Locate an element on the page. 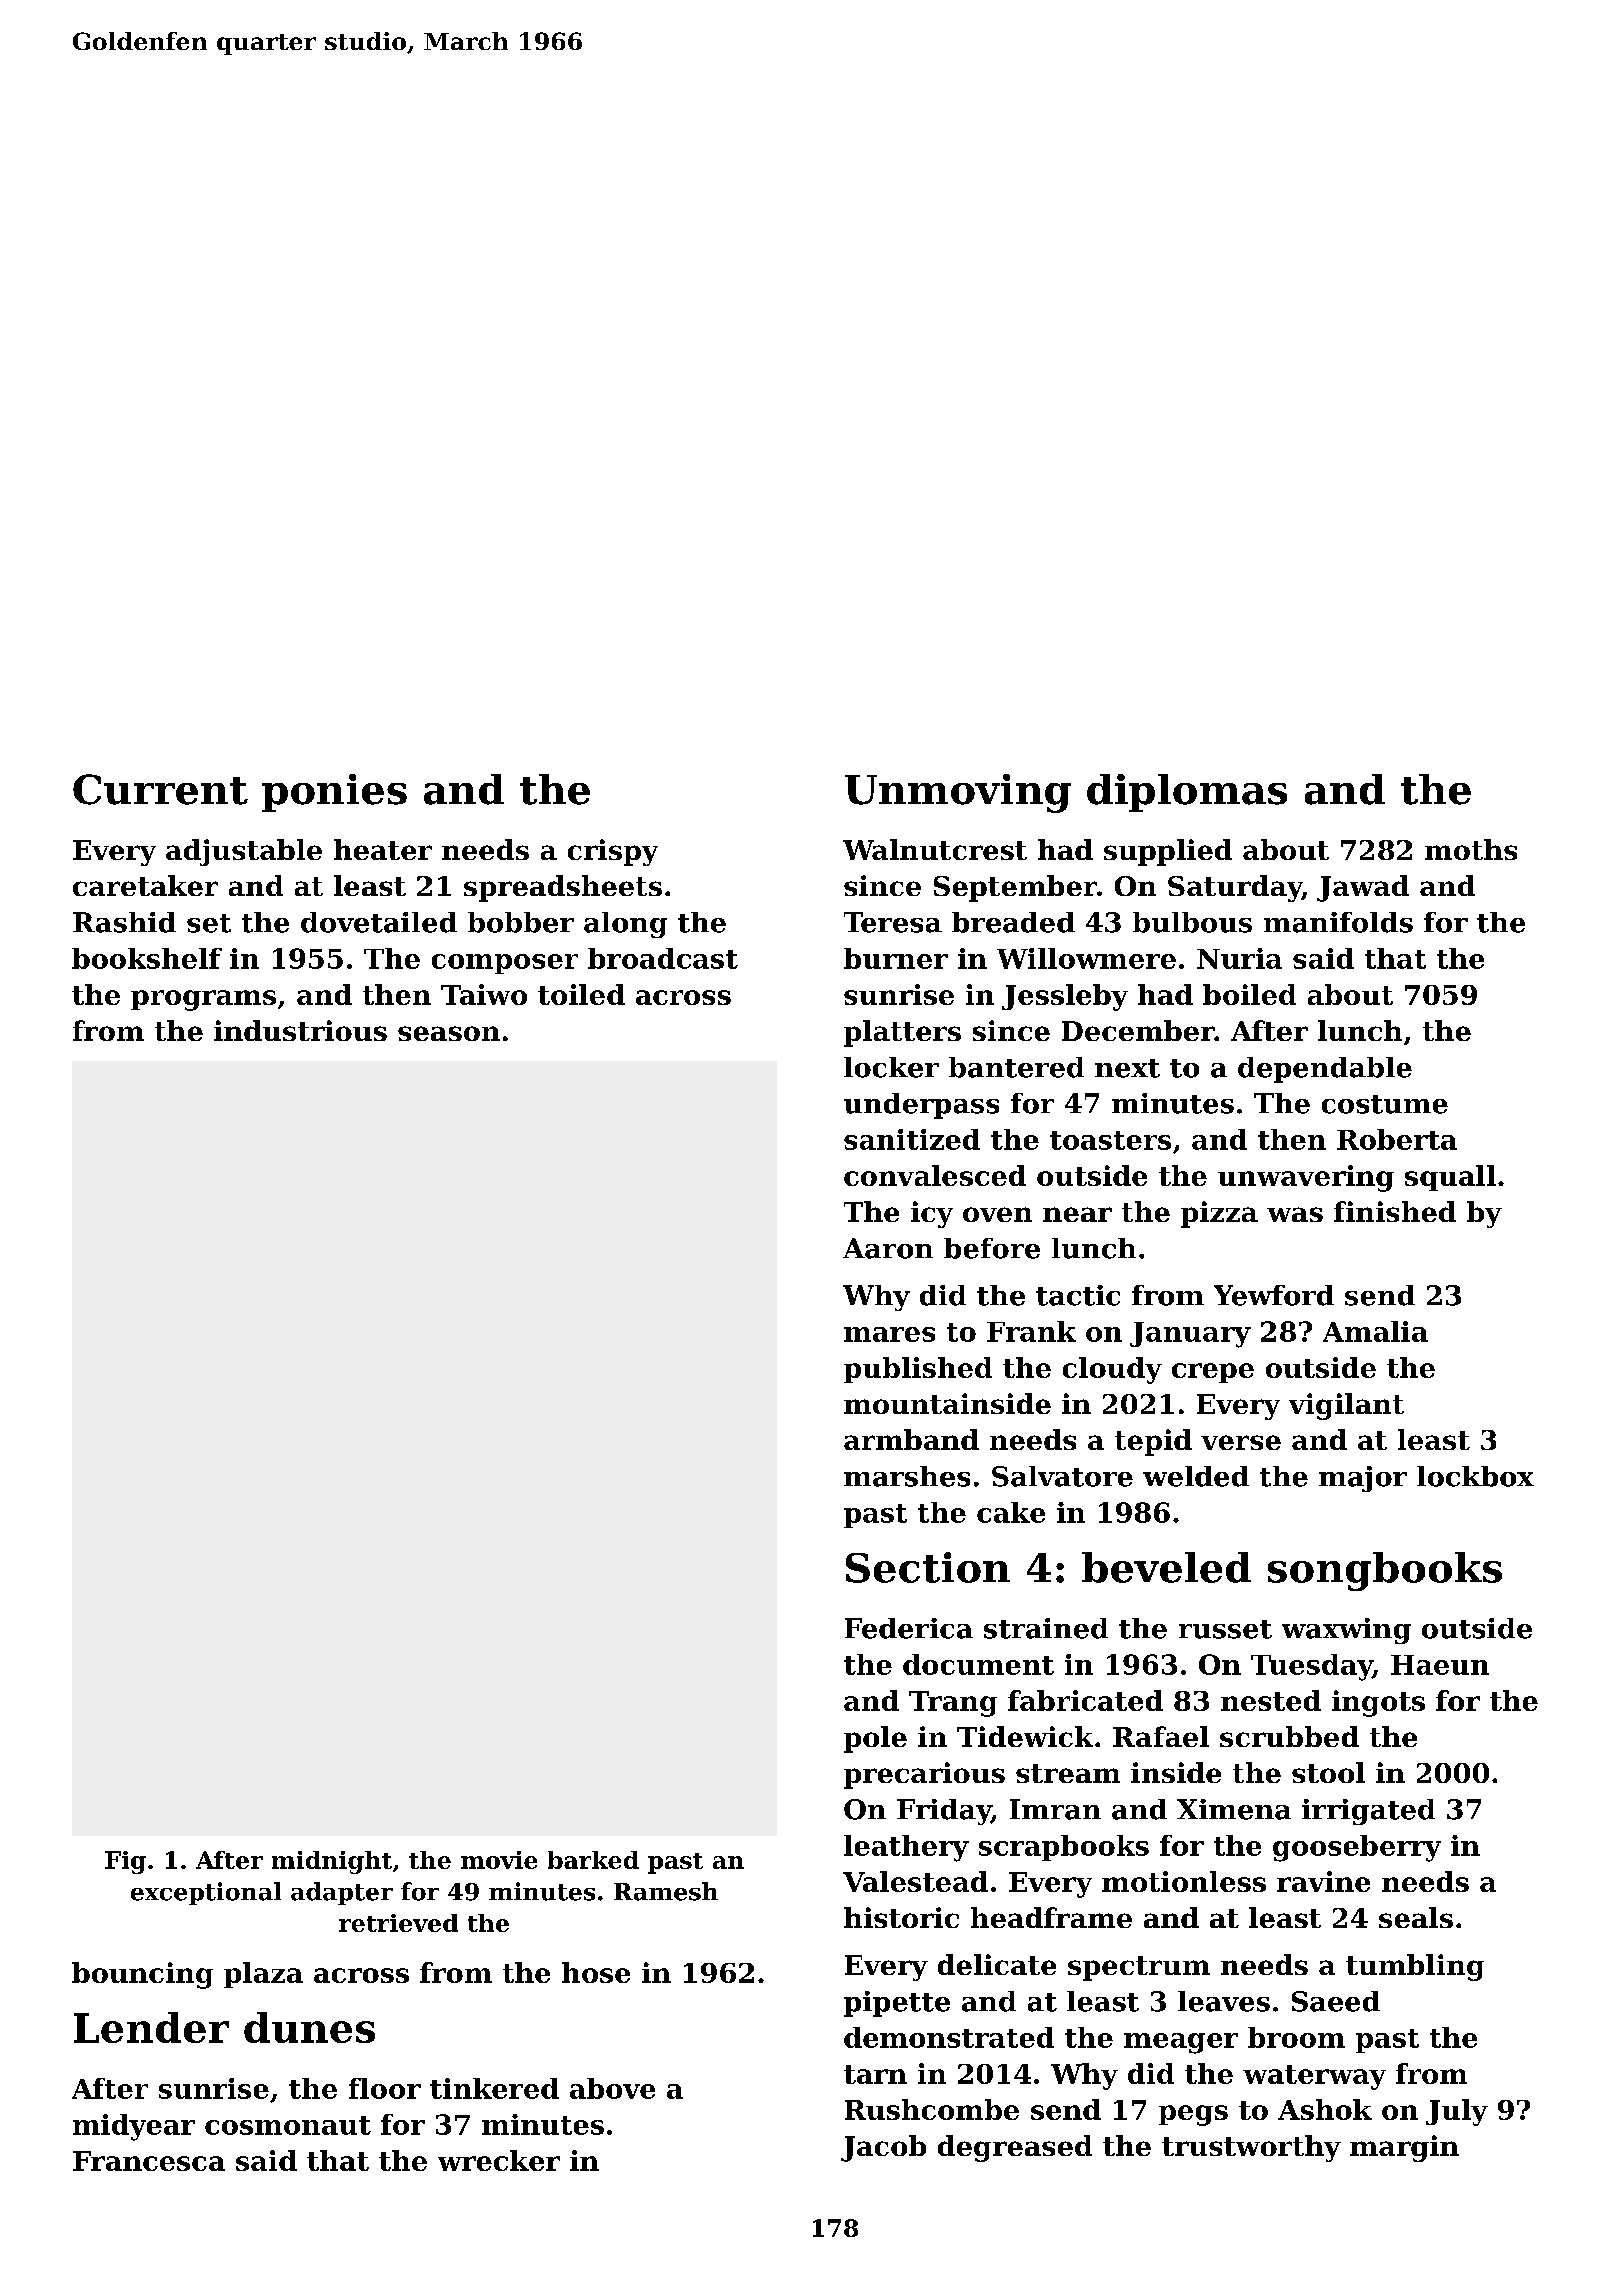  cosmonaut is located at coordinates (288, 2125).
